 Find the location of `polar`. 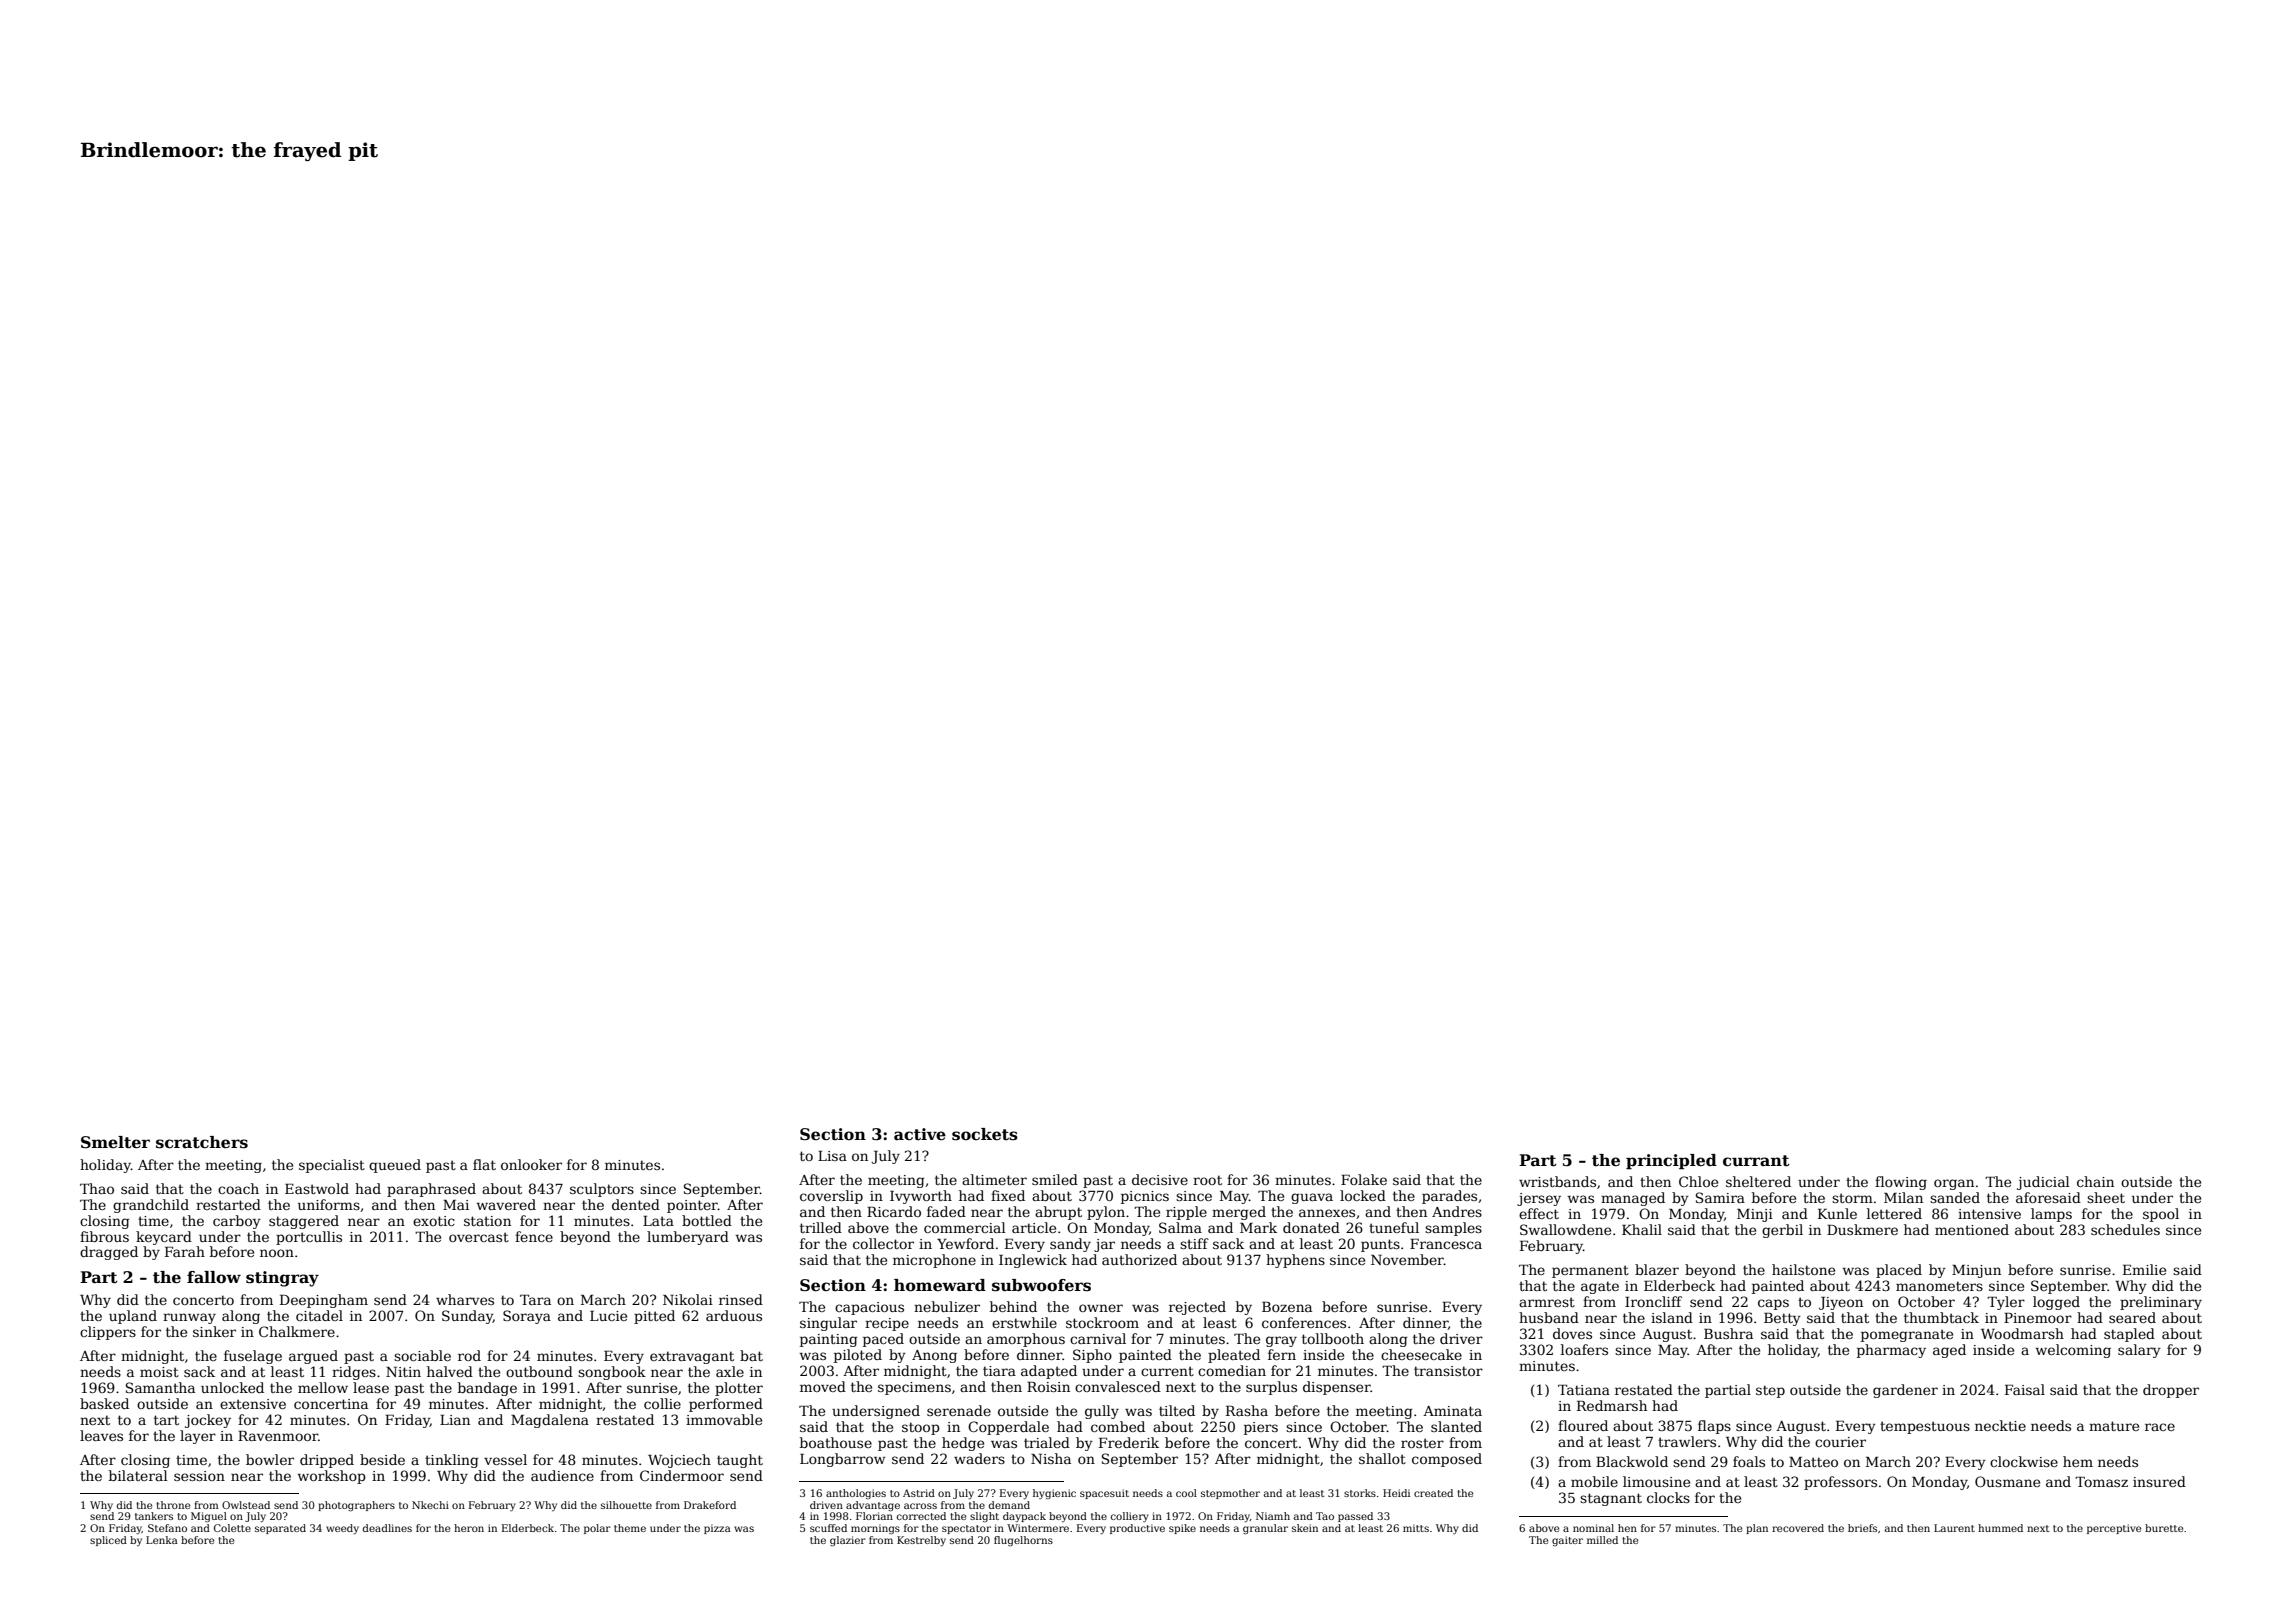

polar is located at coordinates (597, 1529).
